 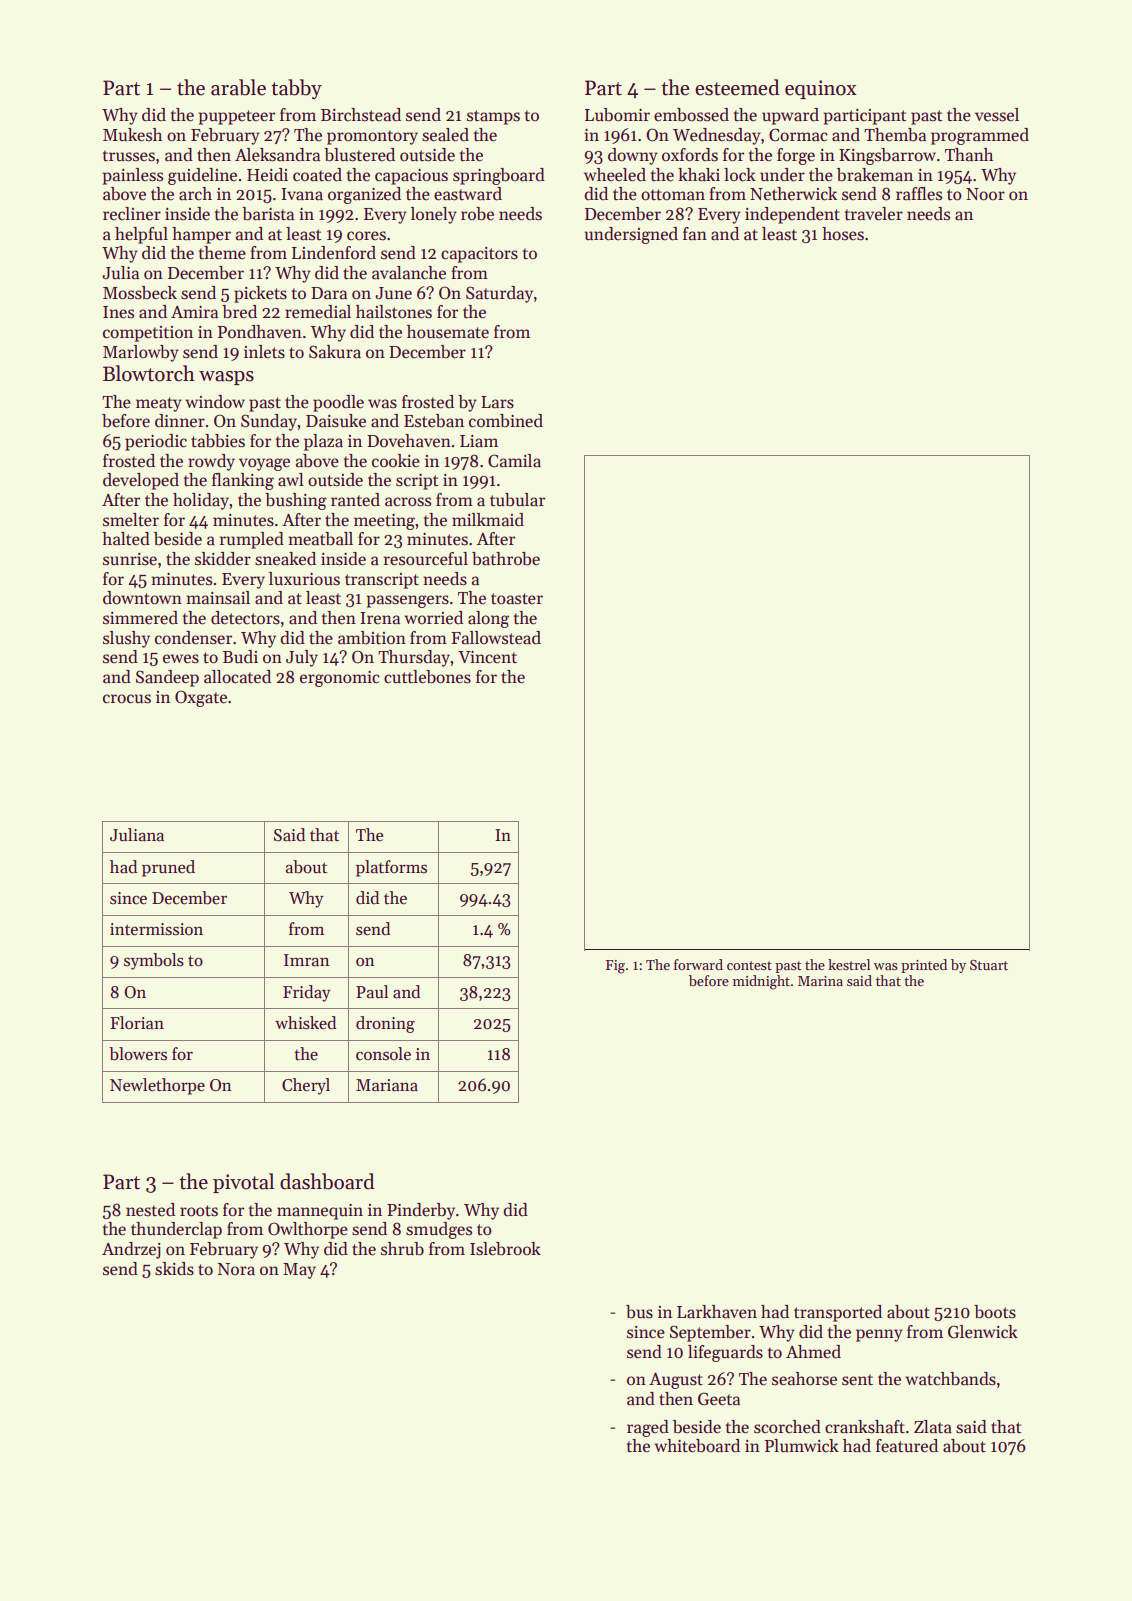 What do you see at coordinates (285, 559) in the page?
I see `sneaked` at bounding box center [285, 559].
